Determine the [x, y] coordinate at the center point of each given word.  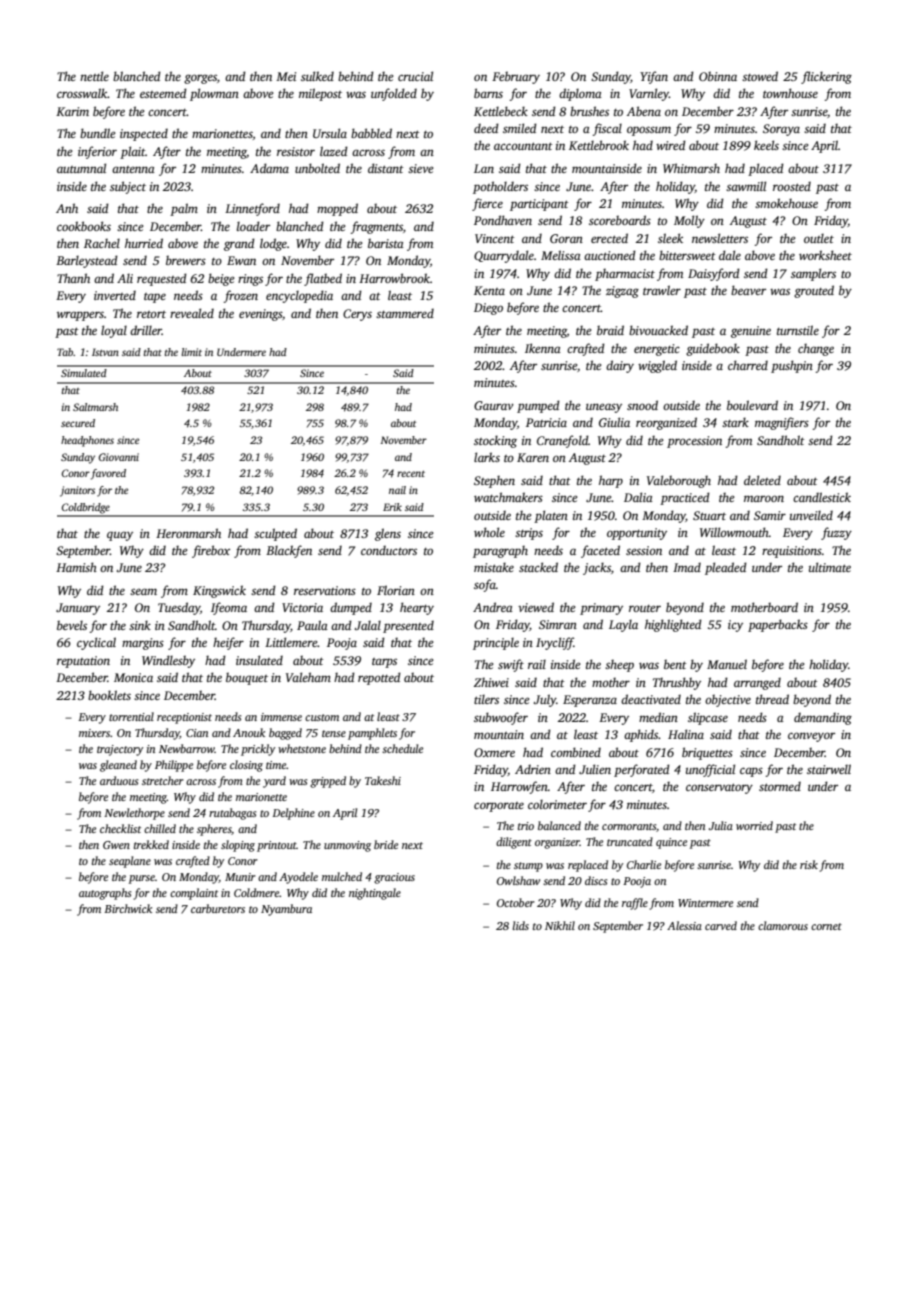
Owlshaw [518, 880]
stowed [760, 76]
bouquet [247, 678]
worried [754, 825]
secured [78, 423]
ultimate [830, 567]
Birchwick [128, 908]
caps [751, 772]
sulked [317, 76]
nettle [94, 76]
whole [489, 532]
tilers [486, 699]
